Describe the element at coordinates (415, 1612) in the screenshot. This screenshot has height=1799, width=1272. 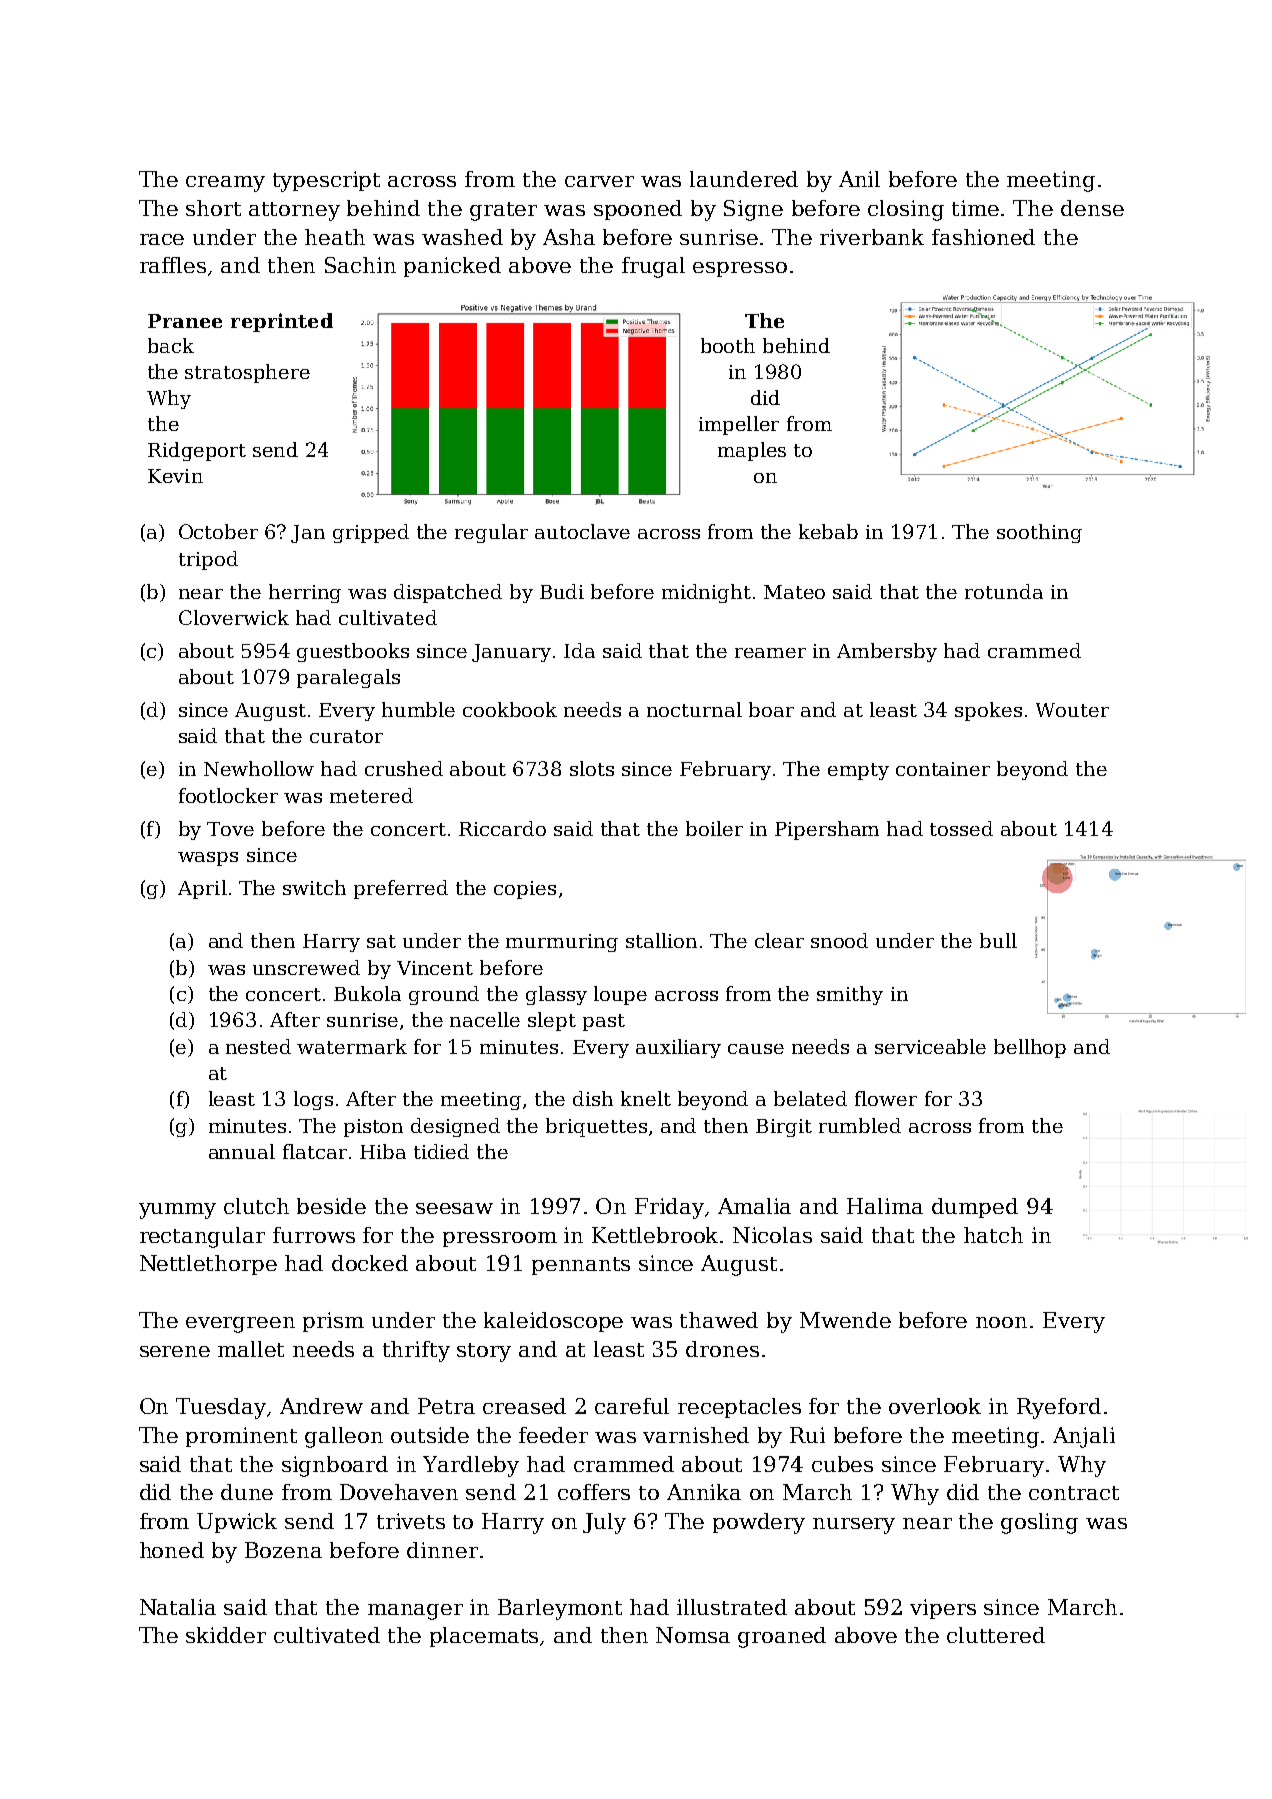
I see `manager` at that location.
